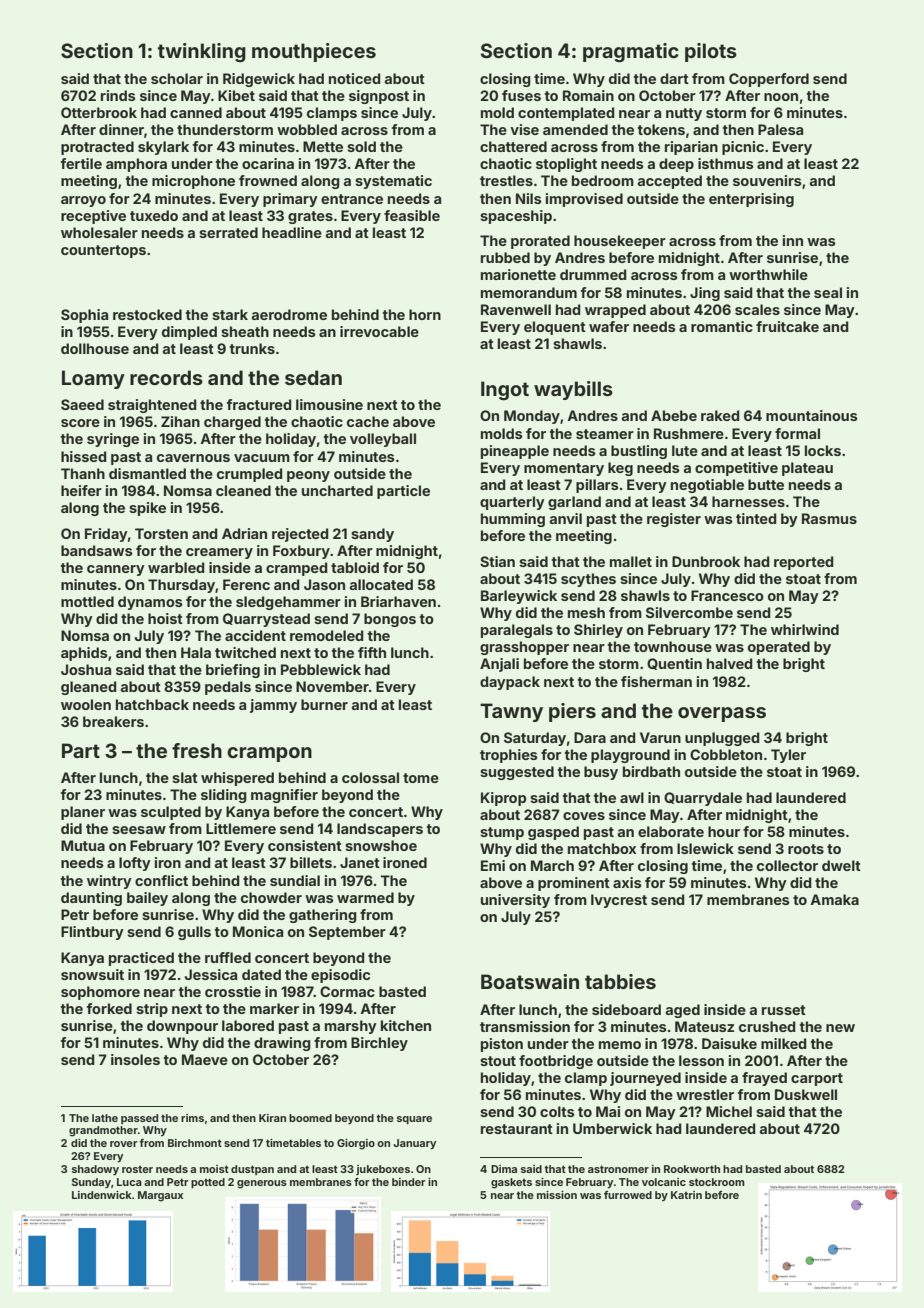  I want to click on gaskets, so click(511, 1183).
